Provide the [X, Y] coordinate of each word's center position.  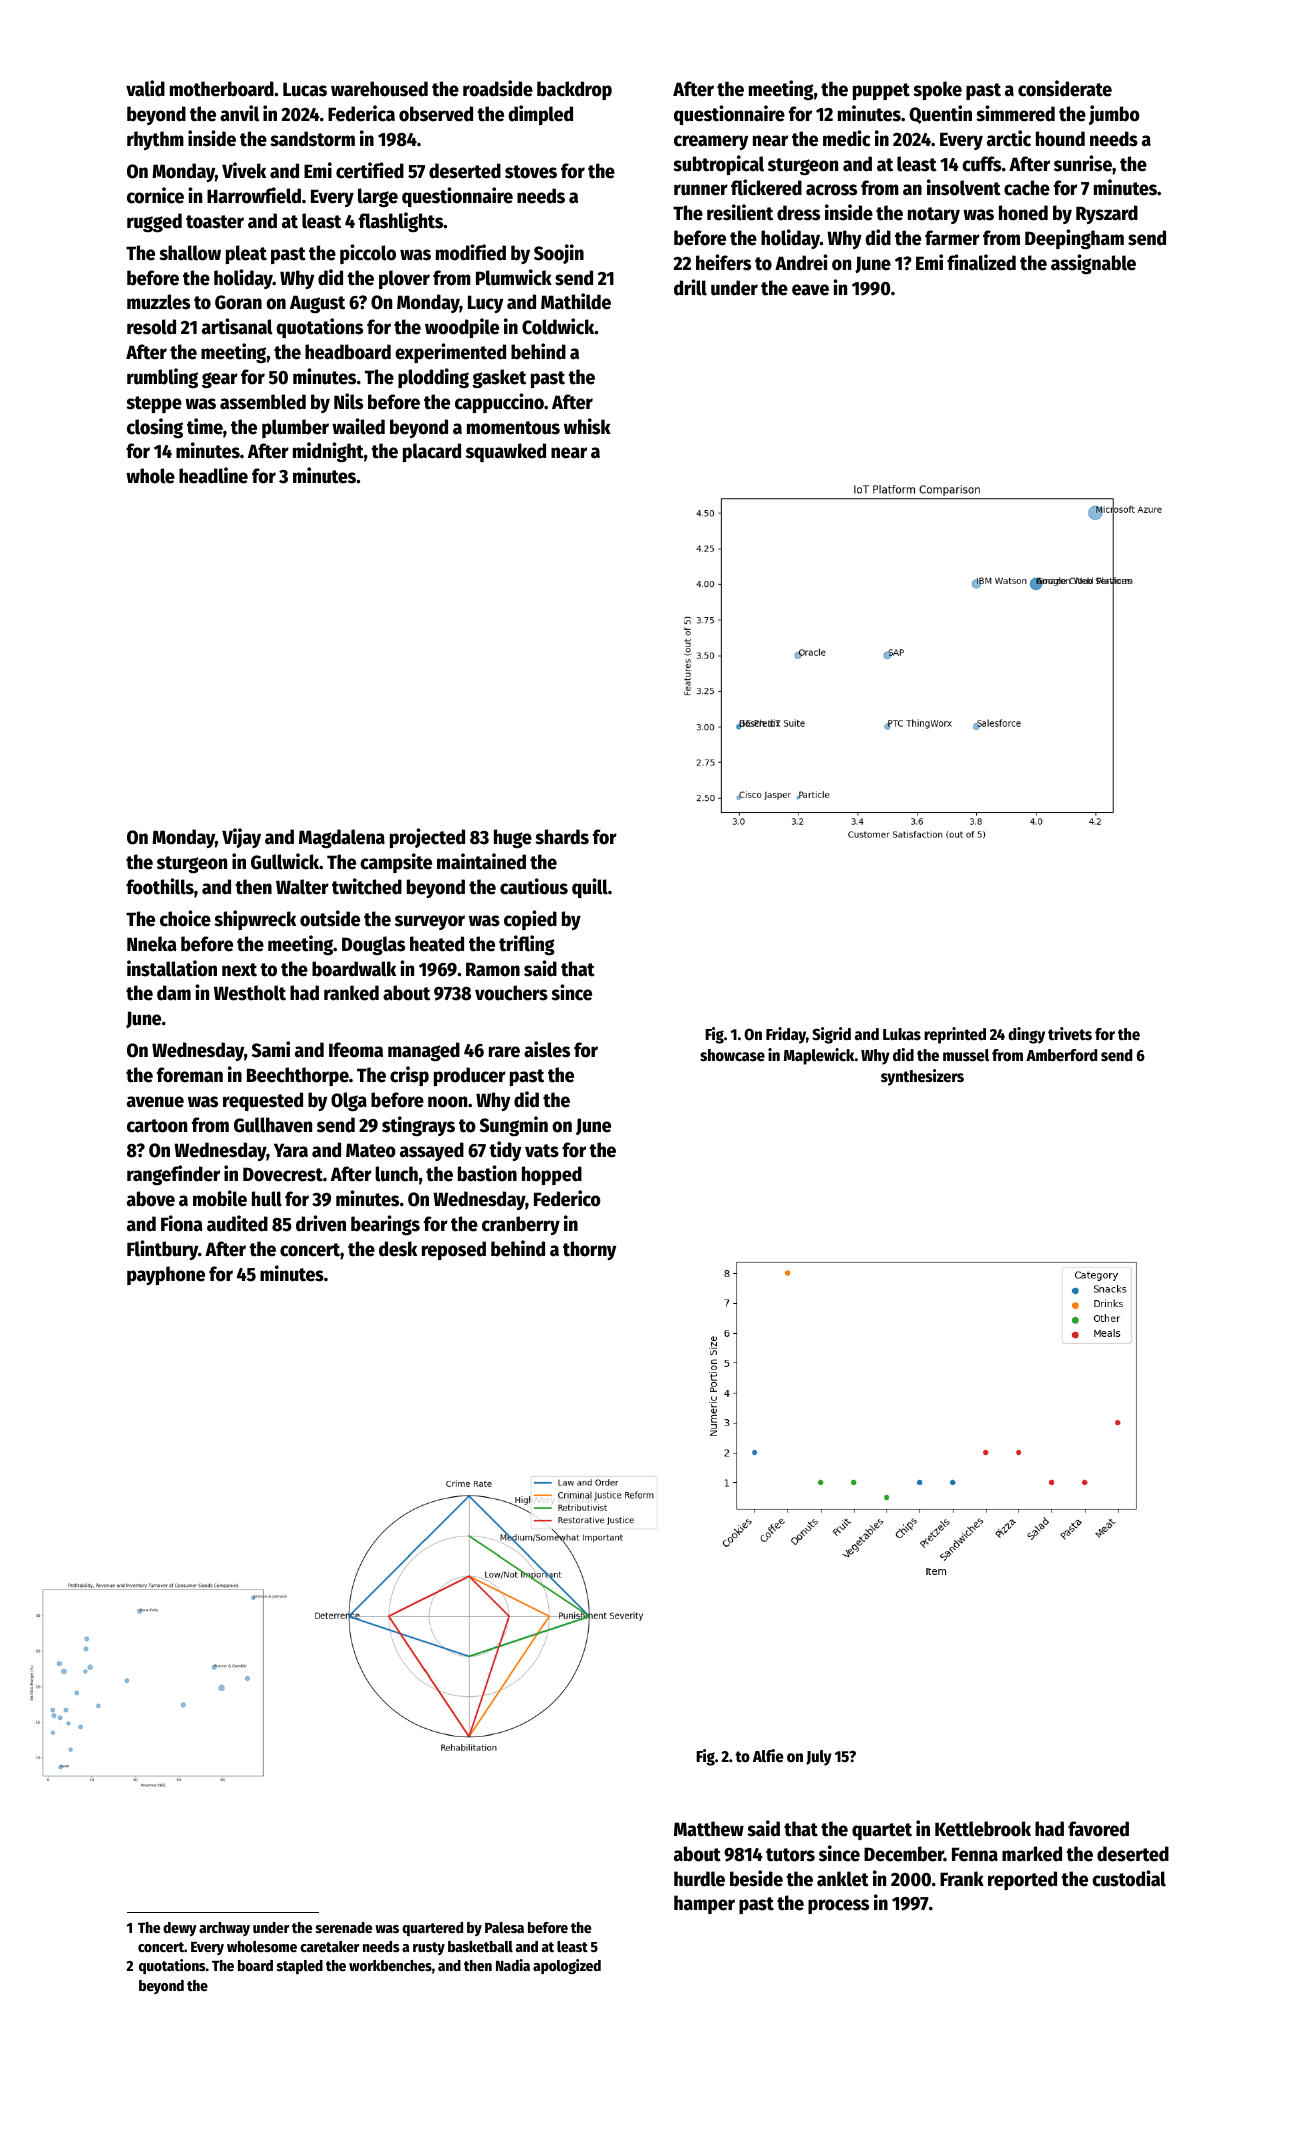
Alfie [768, 1756]
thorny [589, 1250]
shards [562, 837]
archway [224, 1929]
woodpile [462, 328]
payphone [166, 1275]
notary [934, 215]
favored [1098, 1829]
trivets [1070, 1034]
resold [151, 327]
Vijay [241, 838]
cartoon [157, 1126]
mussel [966, 1055]
